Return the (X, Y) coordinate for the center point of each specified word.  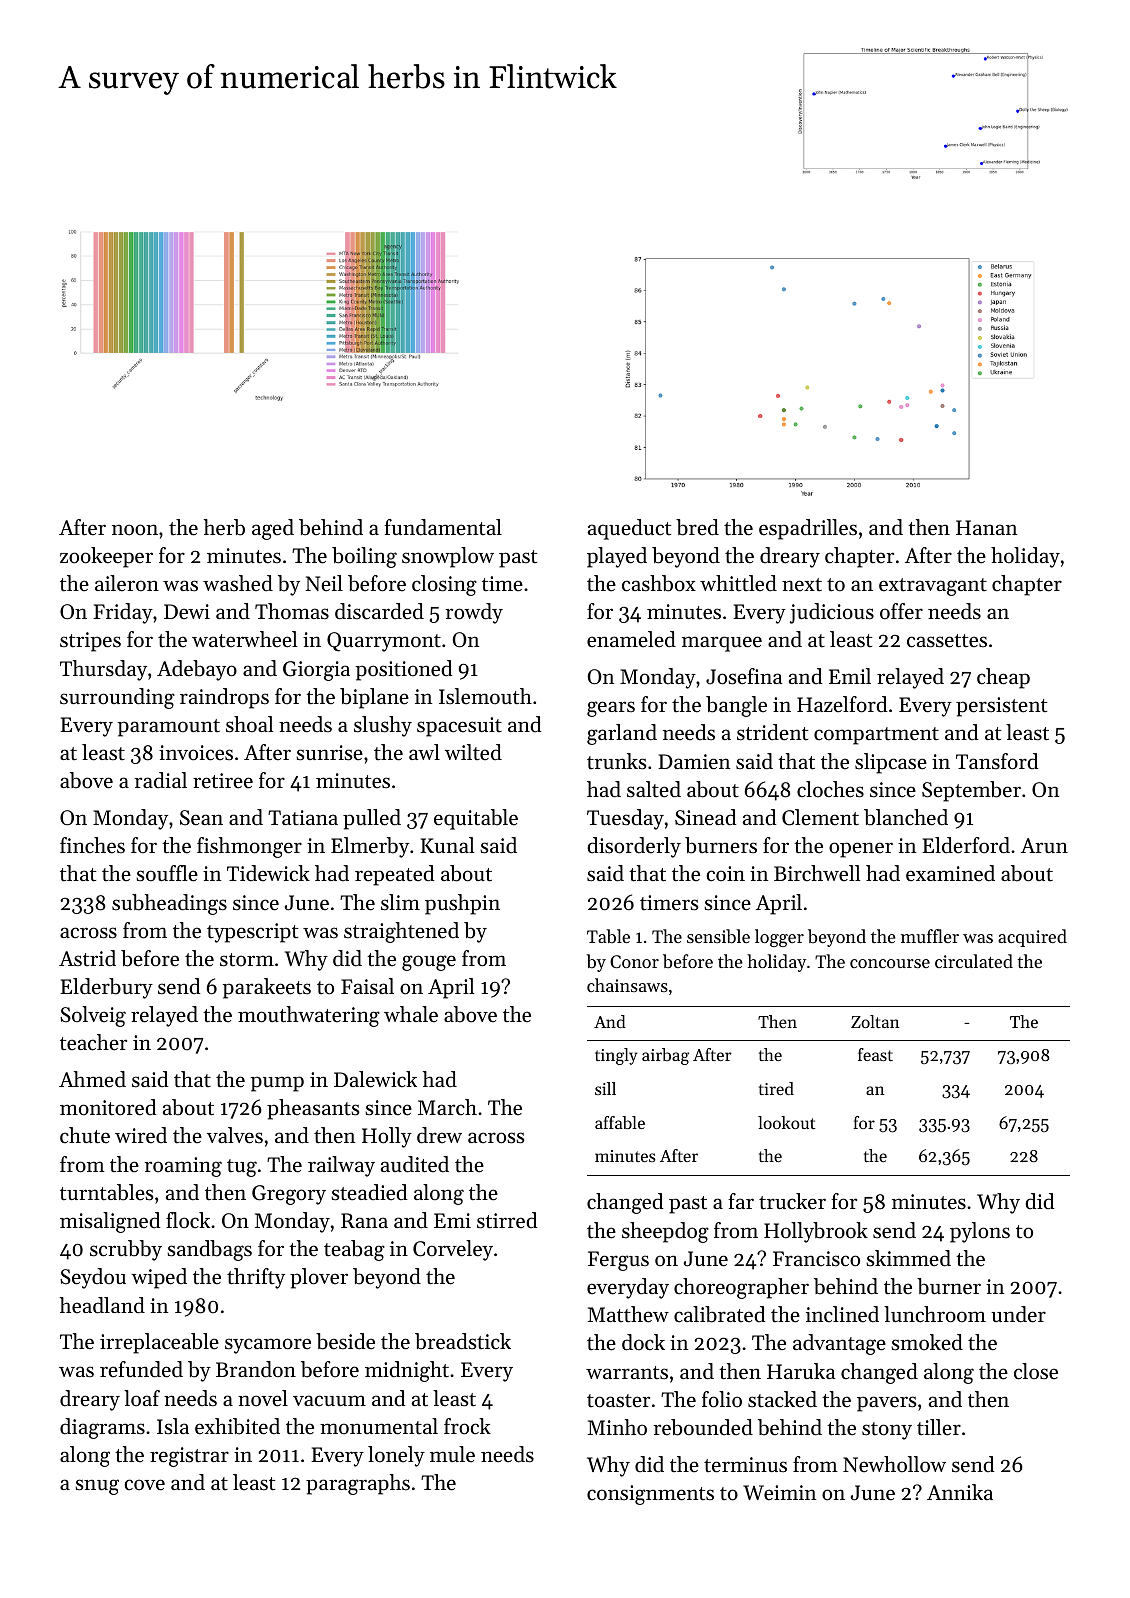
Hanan (986, 527)
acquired (1032, 938)
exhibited (237, 1426)
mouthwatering (309, 1016)
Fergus (618, 1261)
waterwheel (244, 639)
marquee (722, 644)
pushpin (462, 904)
